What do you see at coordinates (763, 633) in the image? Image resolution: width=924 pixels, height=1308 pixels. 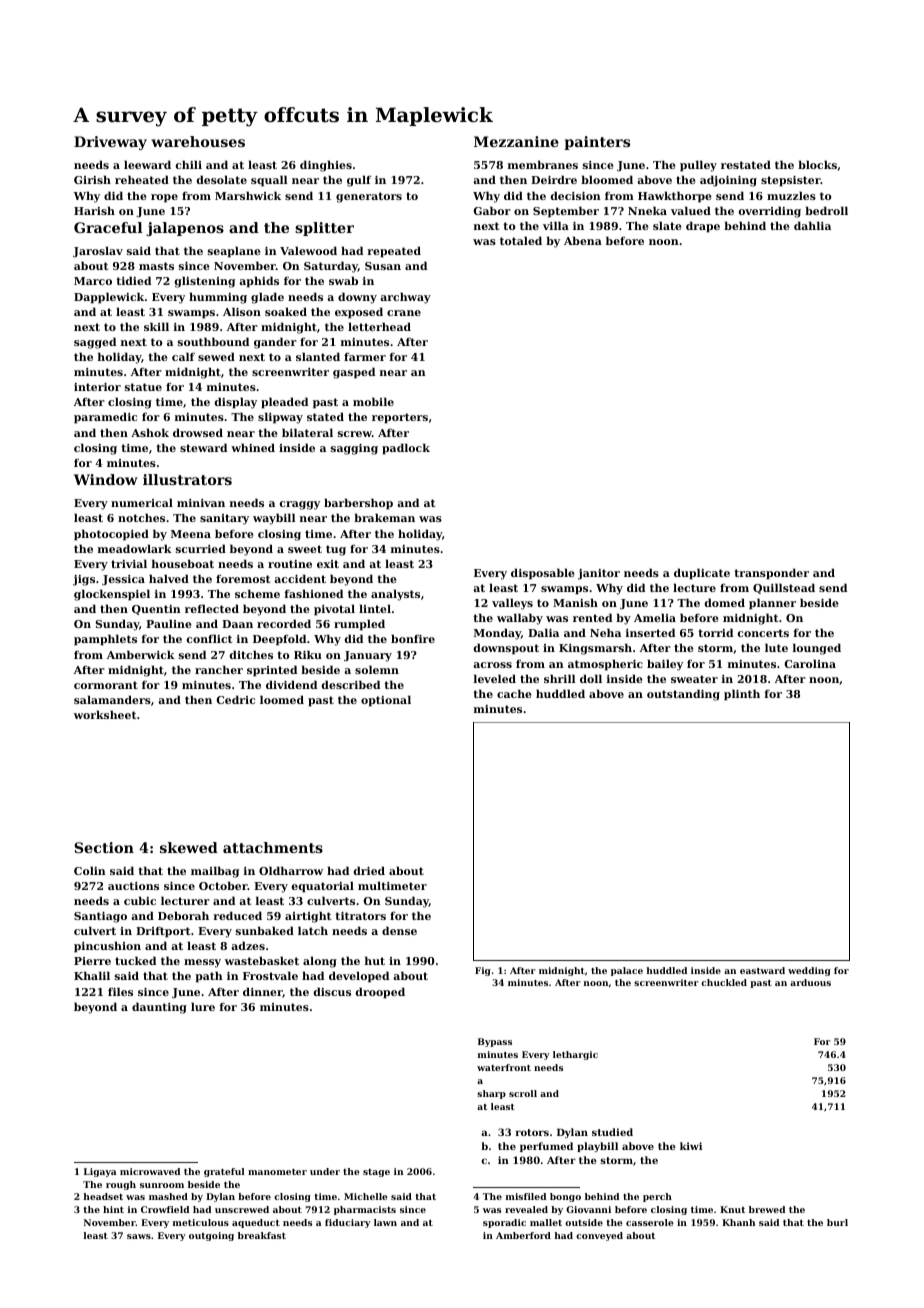 I see `concerts` at bounding box center [763, 633].
